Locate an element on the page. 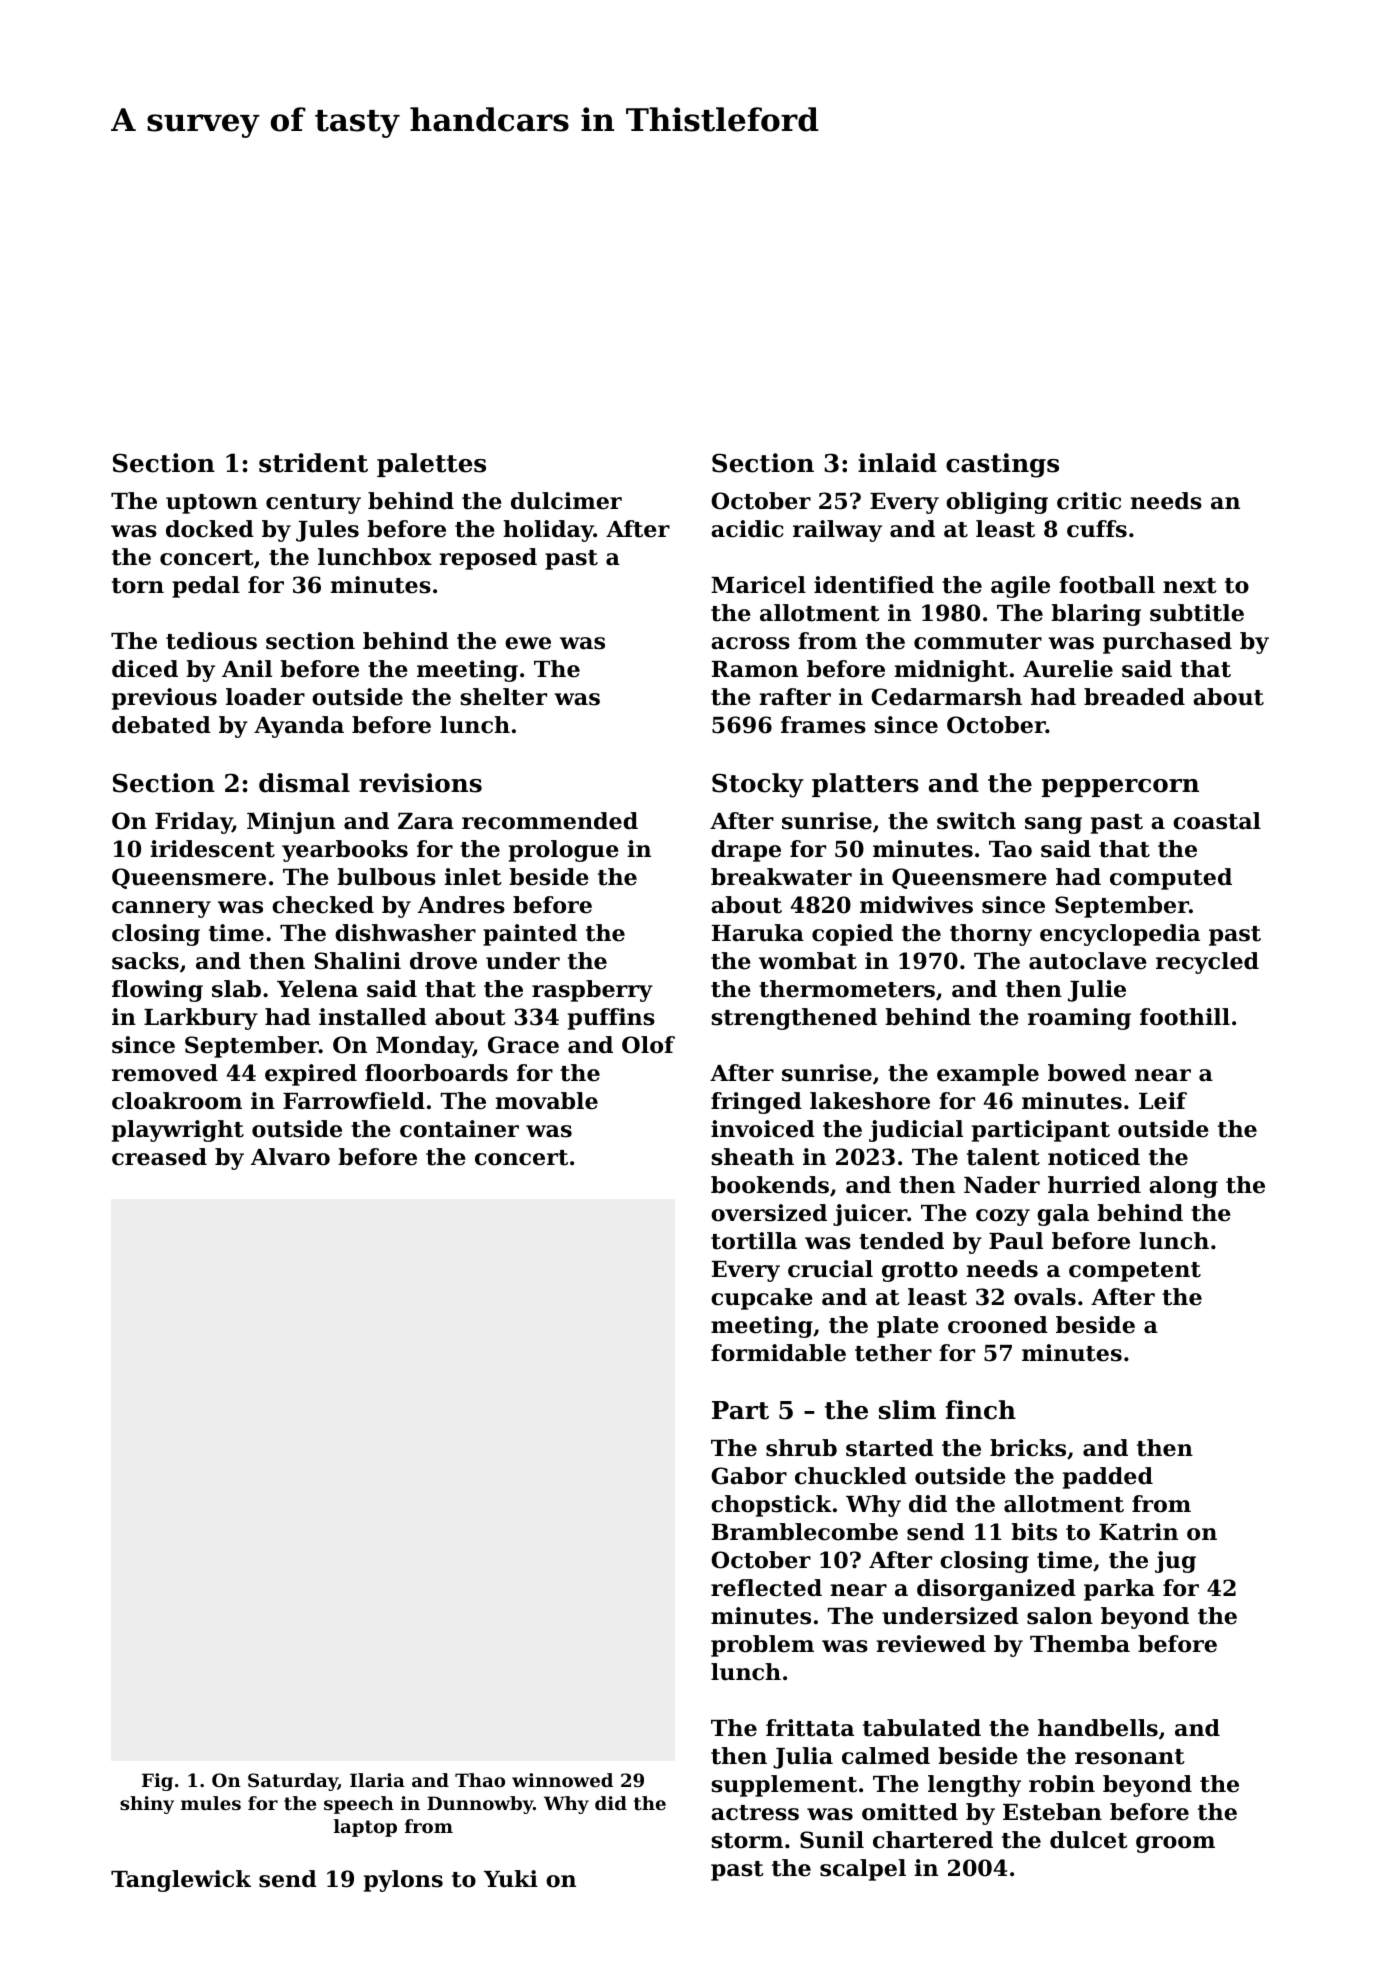 This page has height=1969, width=1386. Fig is located at coordinates (157, 1782).
